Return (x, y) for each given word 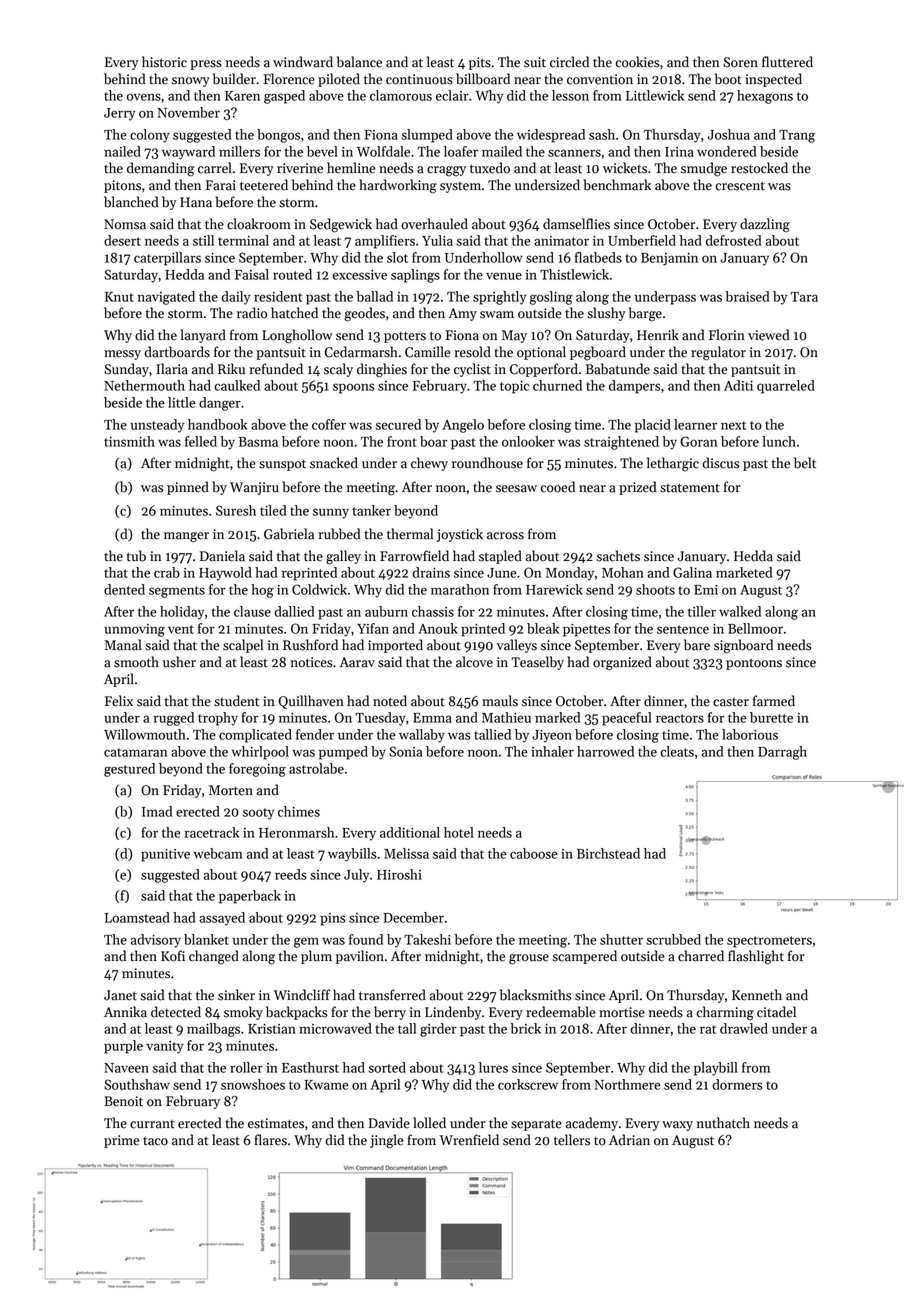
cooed (558, 487)
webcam (218, 853)
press (206, 65)
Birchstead (608, 853)
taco (155, 1141)
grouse (529, 959)
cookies (637, 62)
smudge (704, 169)
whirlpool (260, 753)
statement (690, 488)
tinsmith (129, 441)
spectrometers (769, 942)
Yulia (437, 240)
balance (359, 62)
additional (410, 832)
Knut (119, 297)
